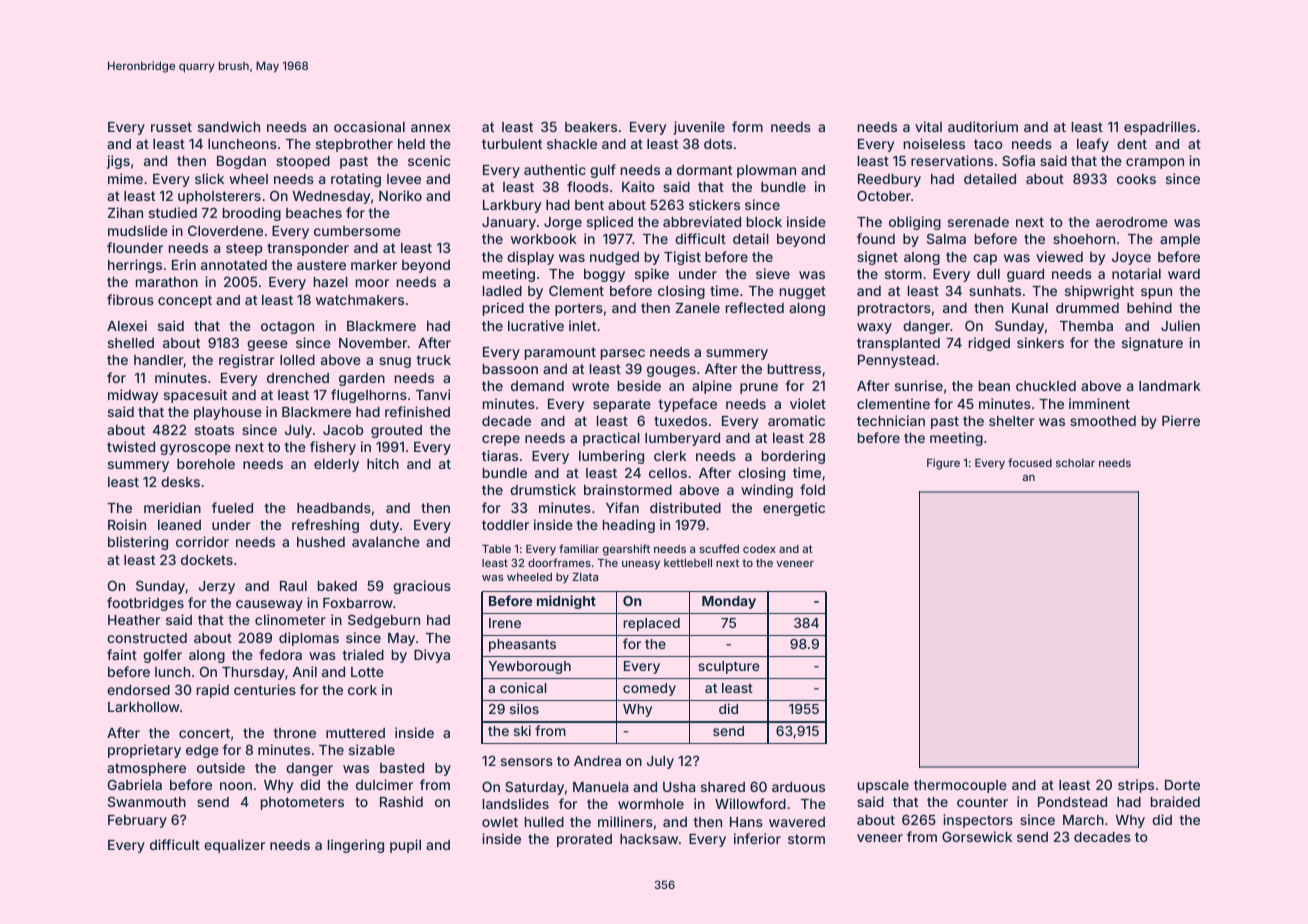 The height and width of the screenshot is (924, 1308). What do you see at coordinates (670, 456) in the screenshot?
I see `clerk` at bounding box center [670, 456].
